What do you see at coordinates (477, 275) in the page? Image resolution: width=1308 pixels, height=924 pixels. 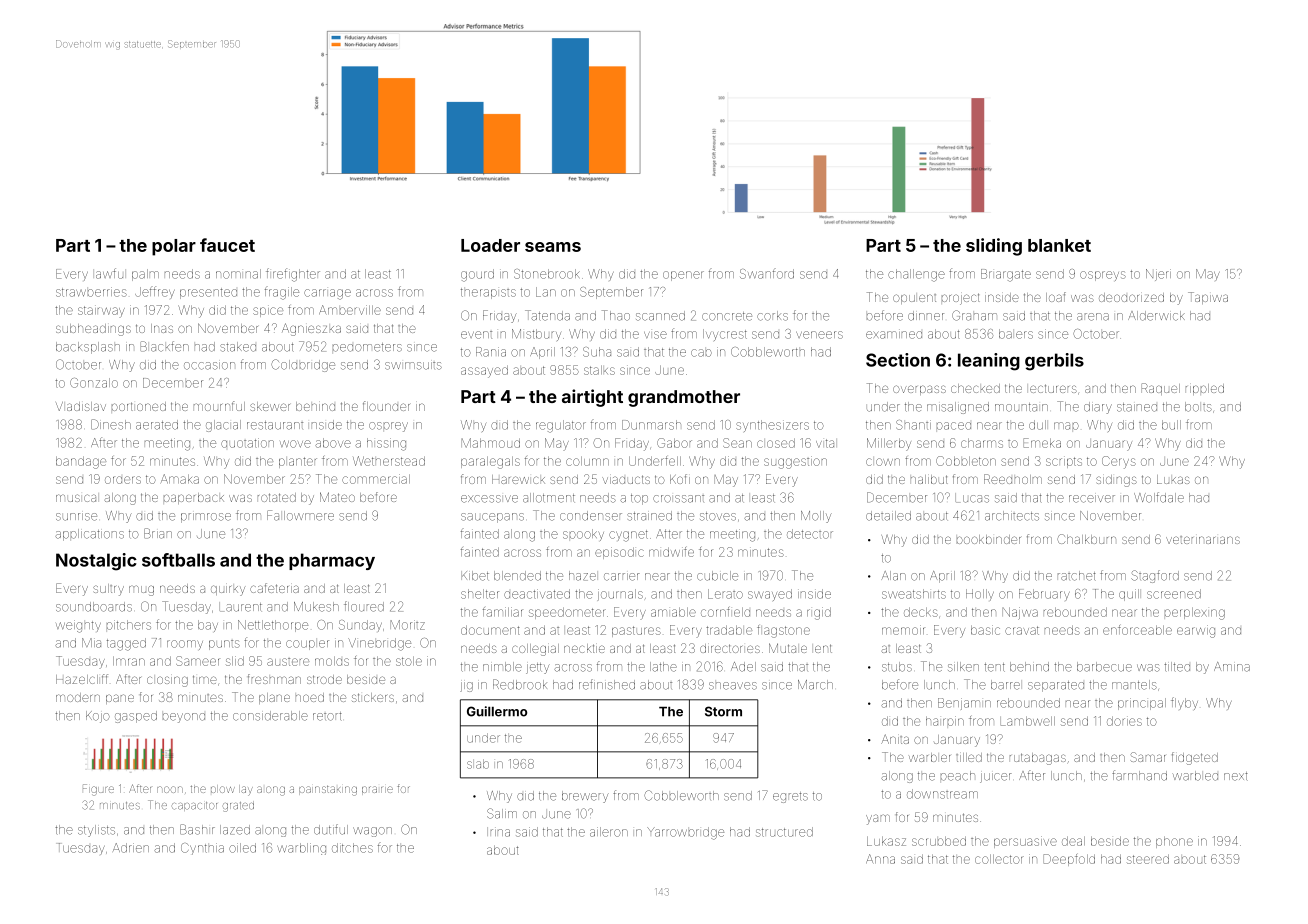 I see `gourd` at bounding box center [477, 275].
